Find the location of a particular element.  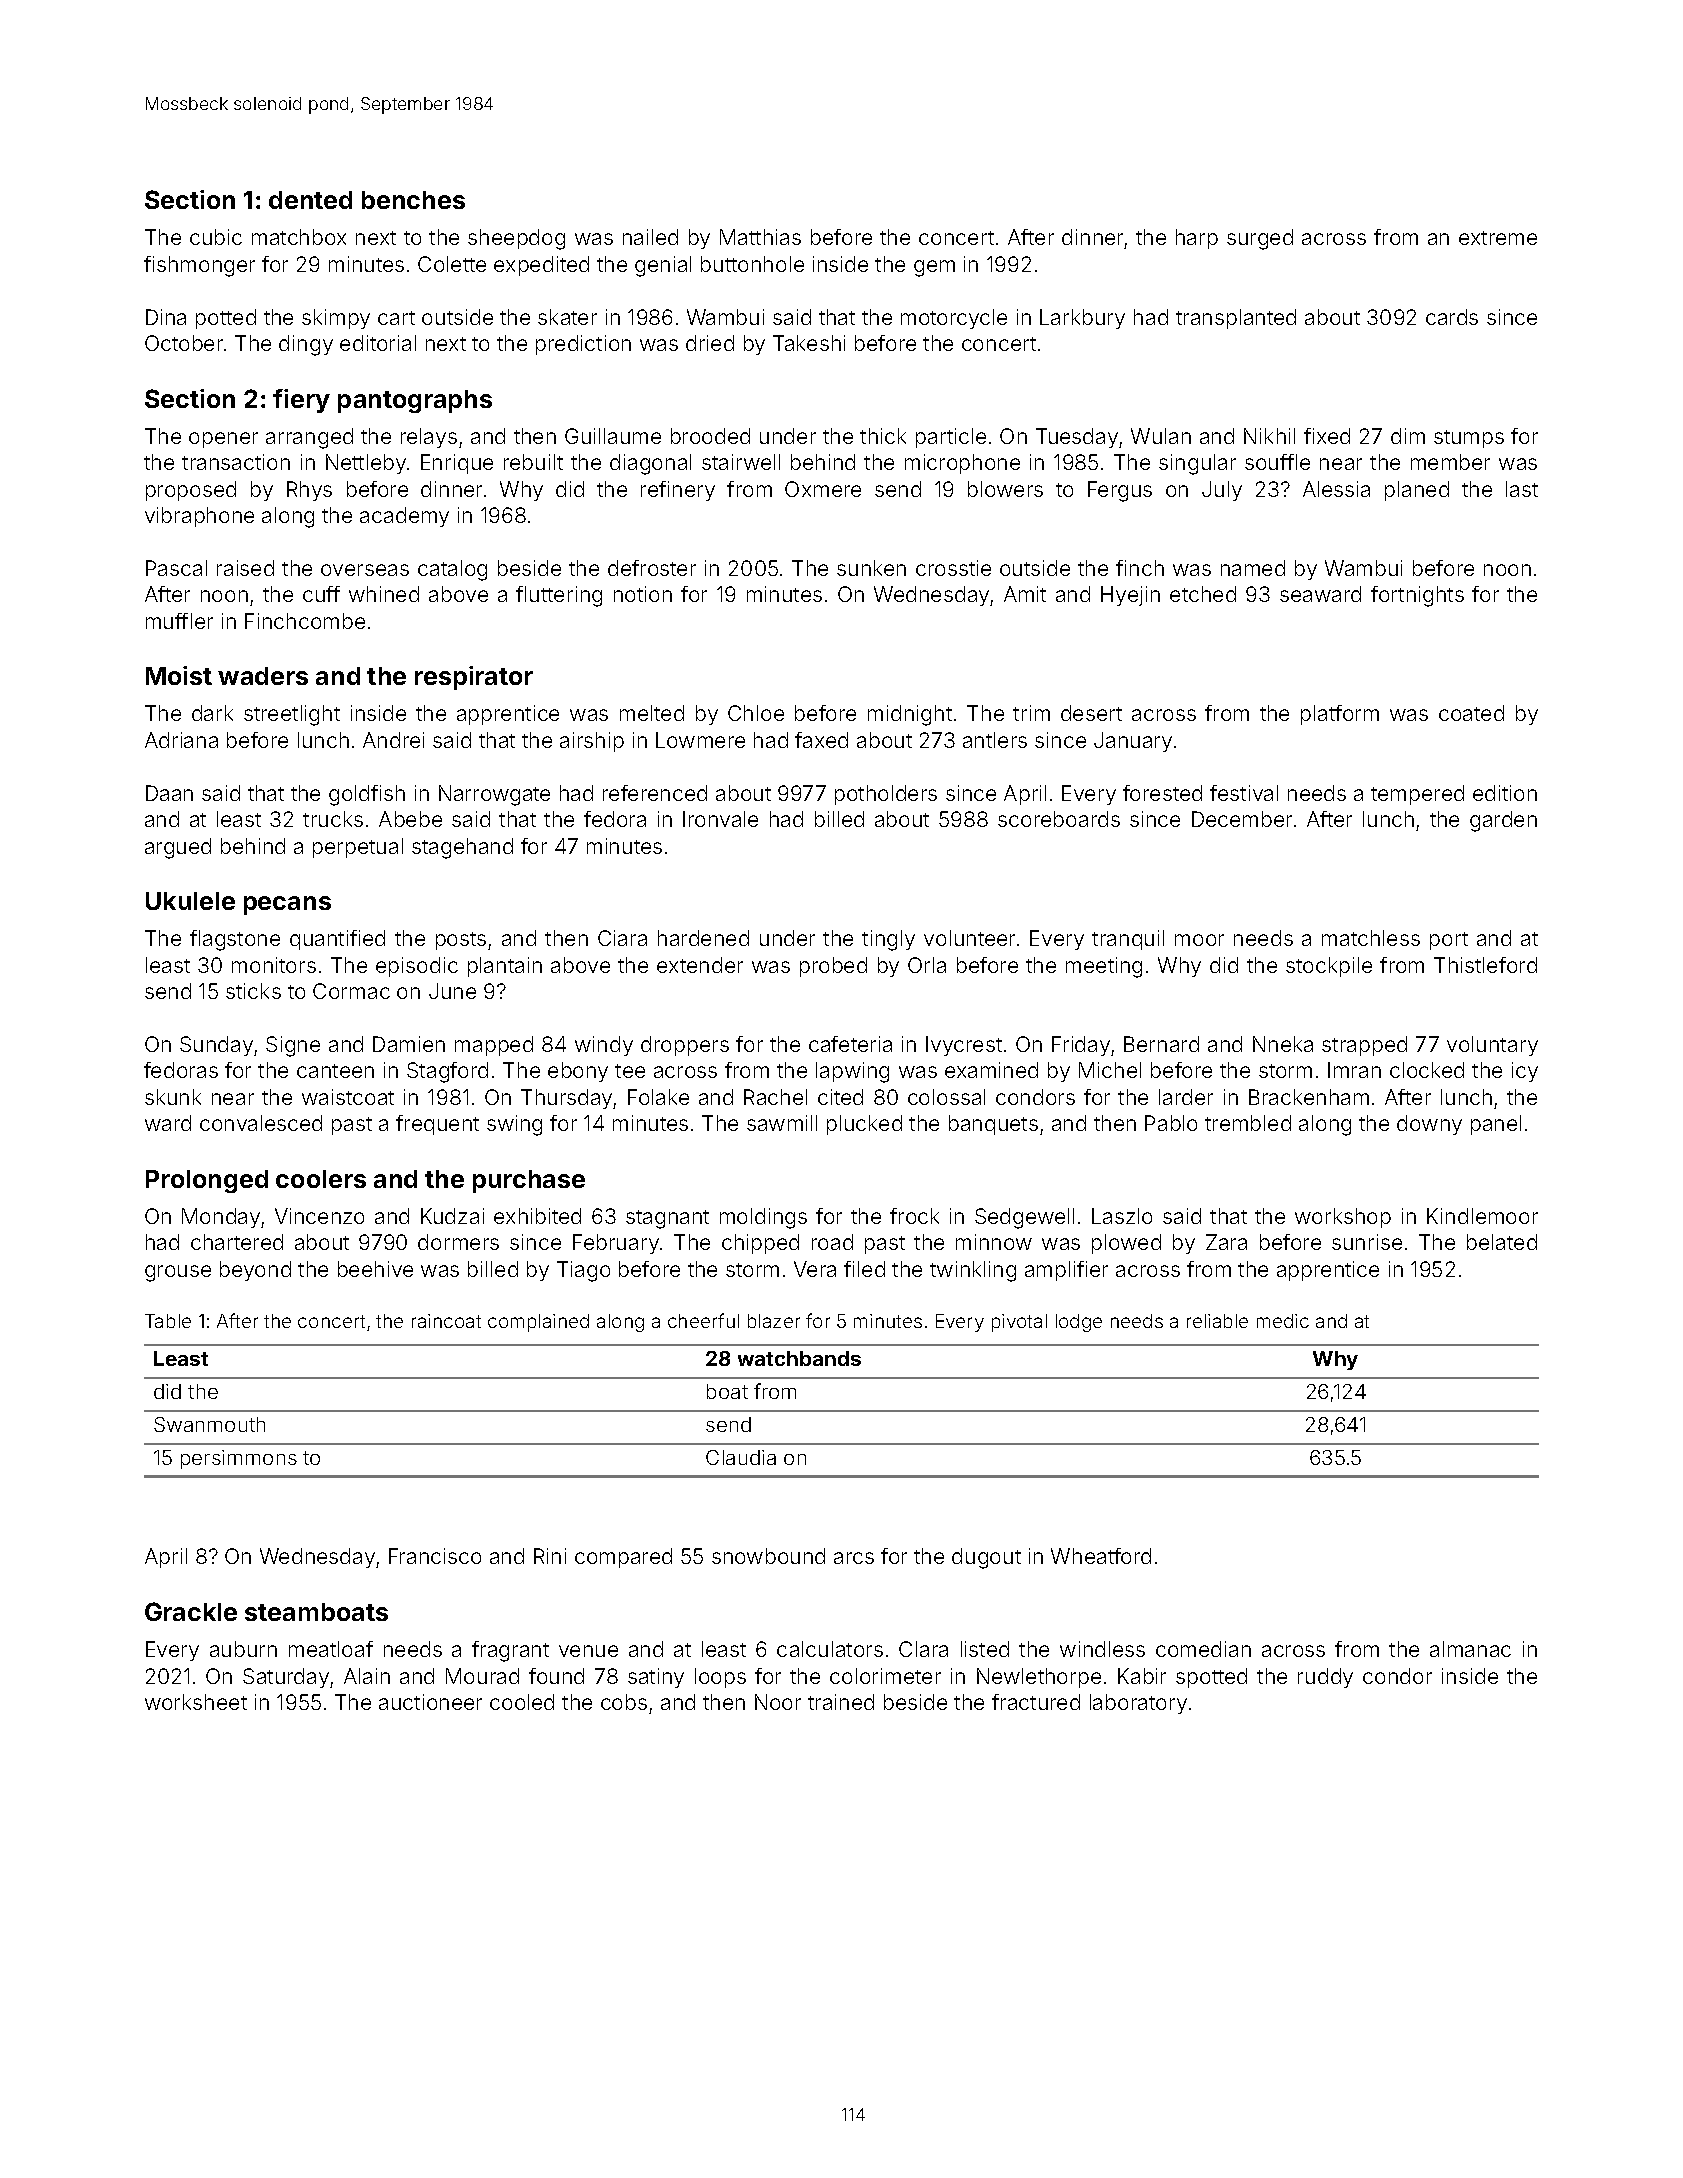

Noor is located at coordinates (778, 1702).
